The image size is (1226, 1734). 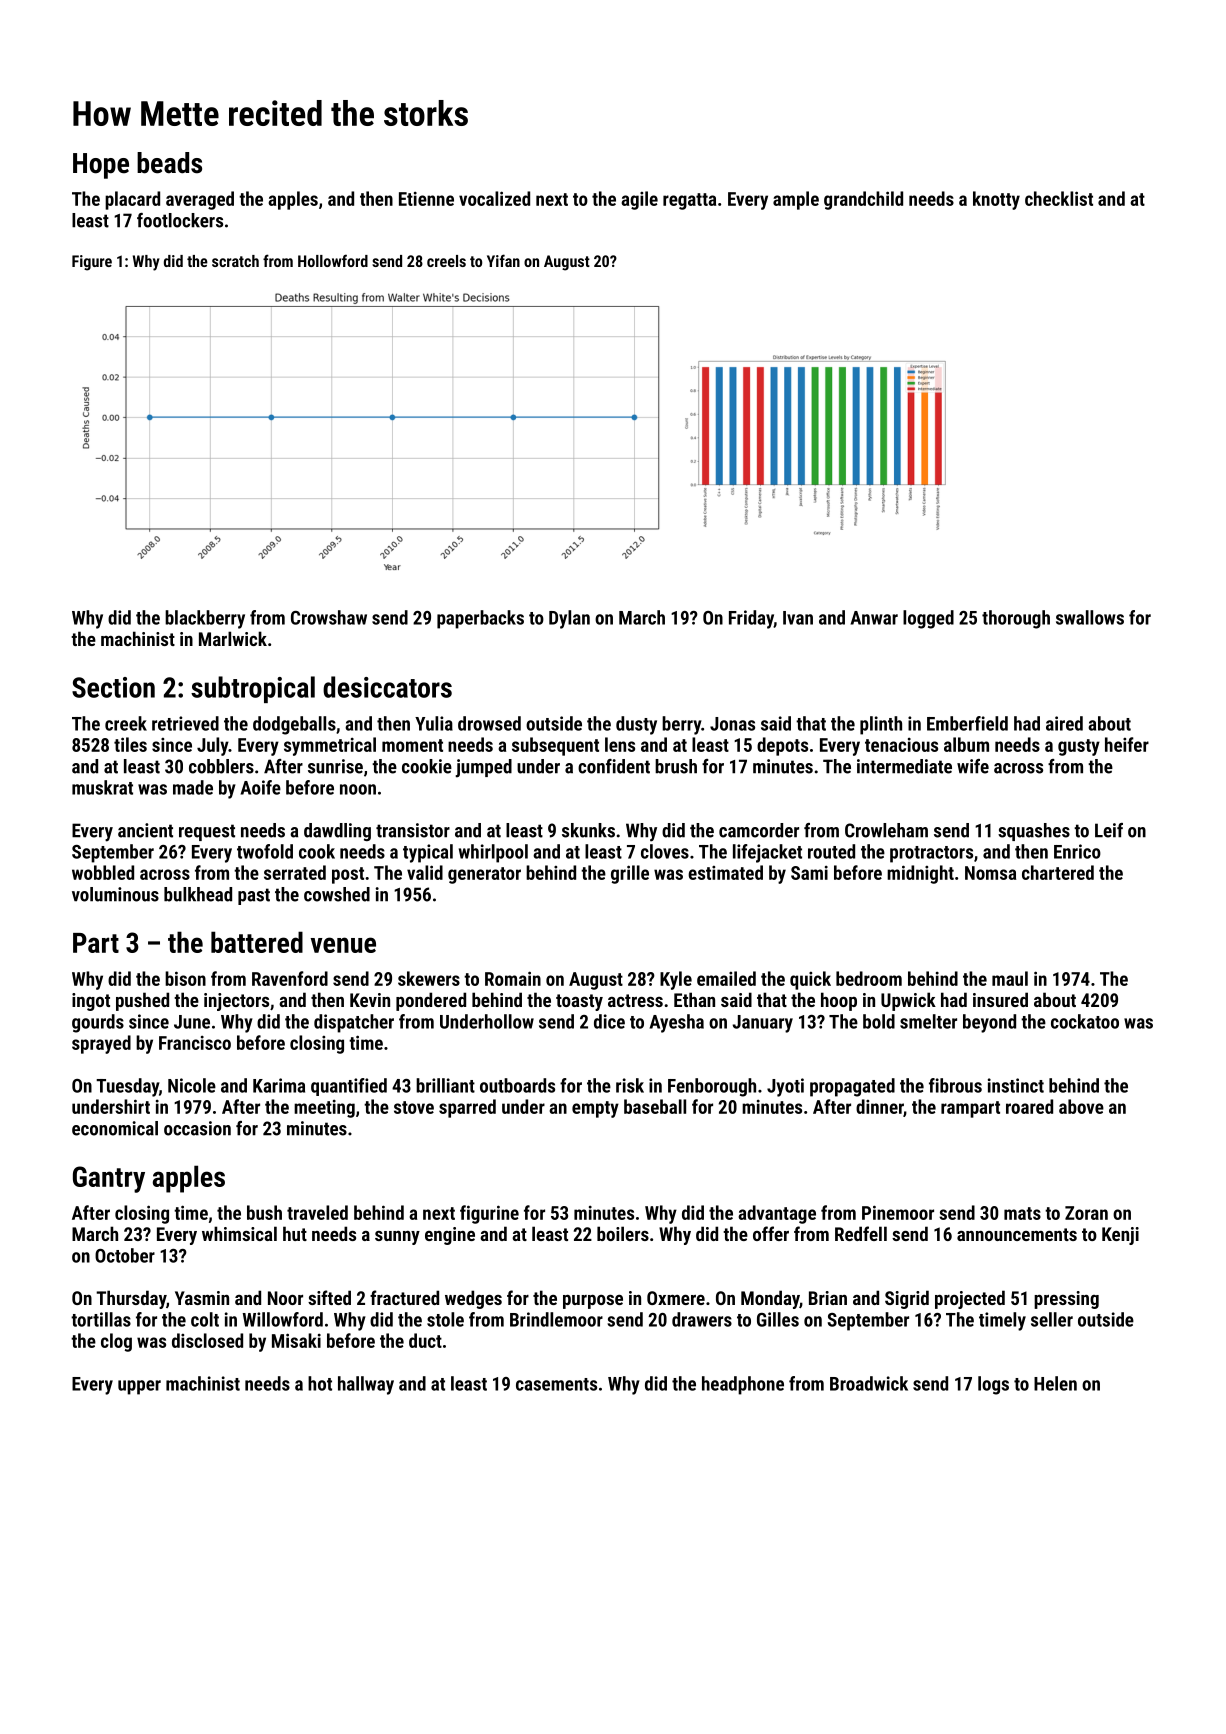 What do you see at coordinates (1127, 744) in the page?
I see `heifer` at bounding box center [1127, 744].
